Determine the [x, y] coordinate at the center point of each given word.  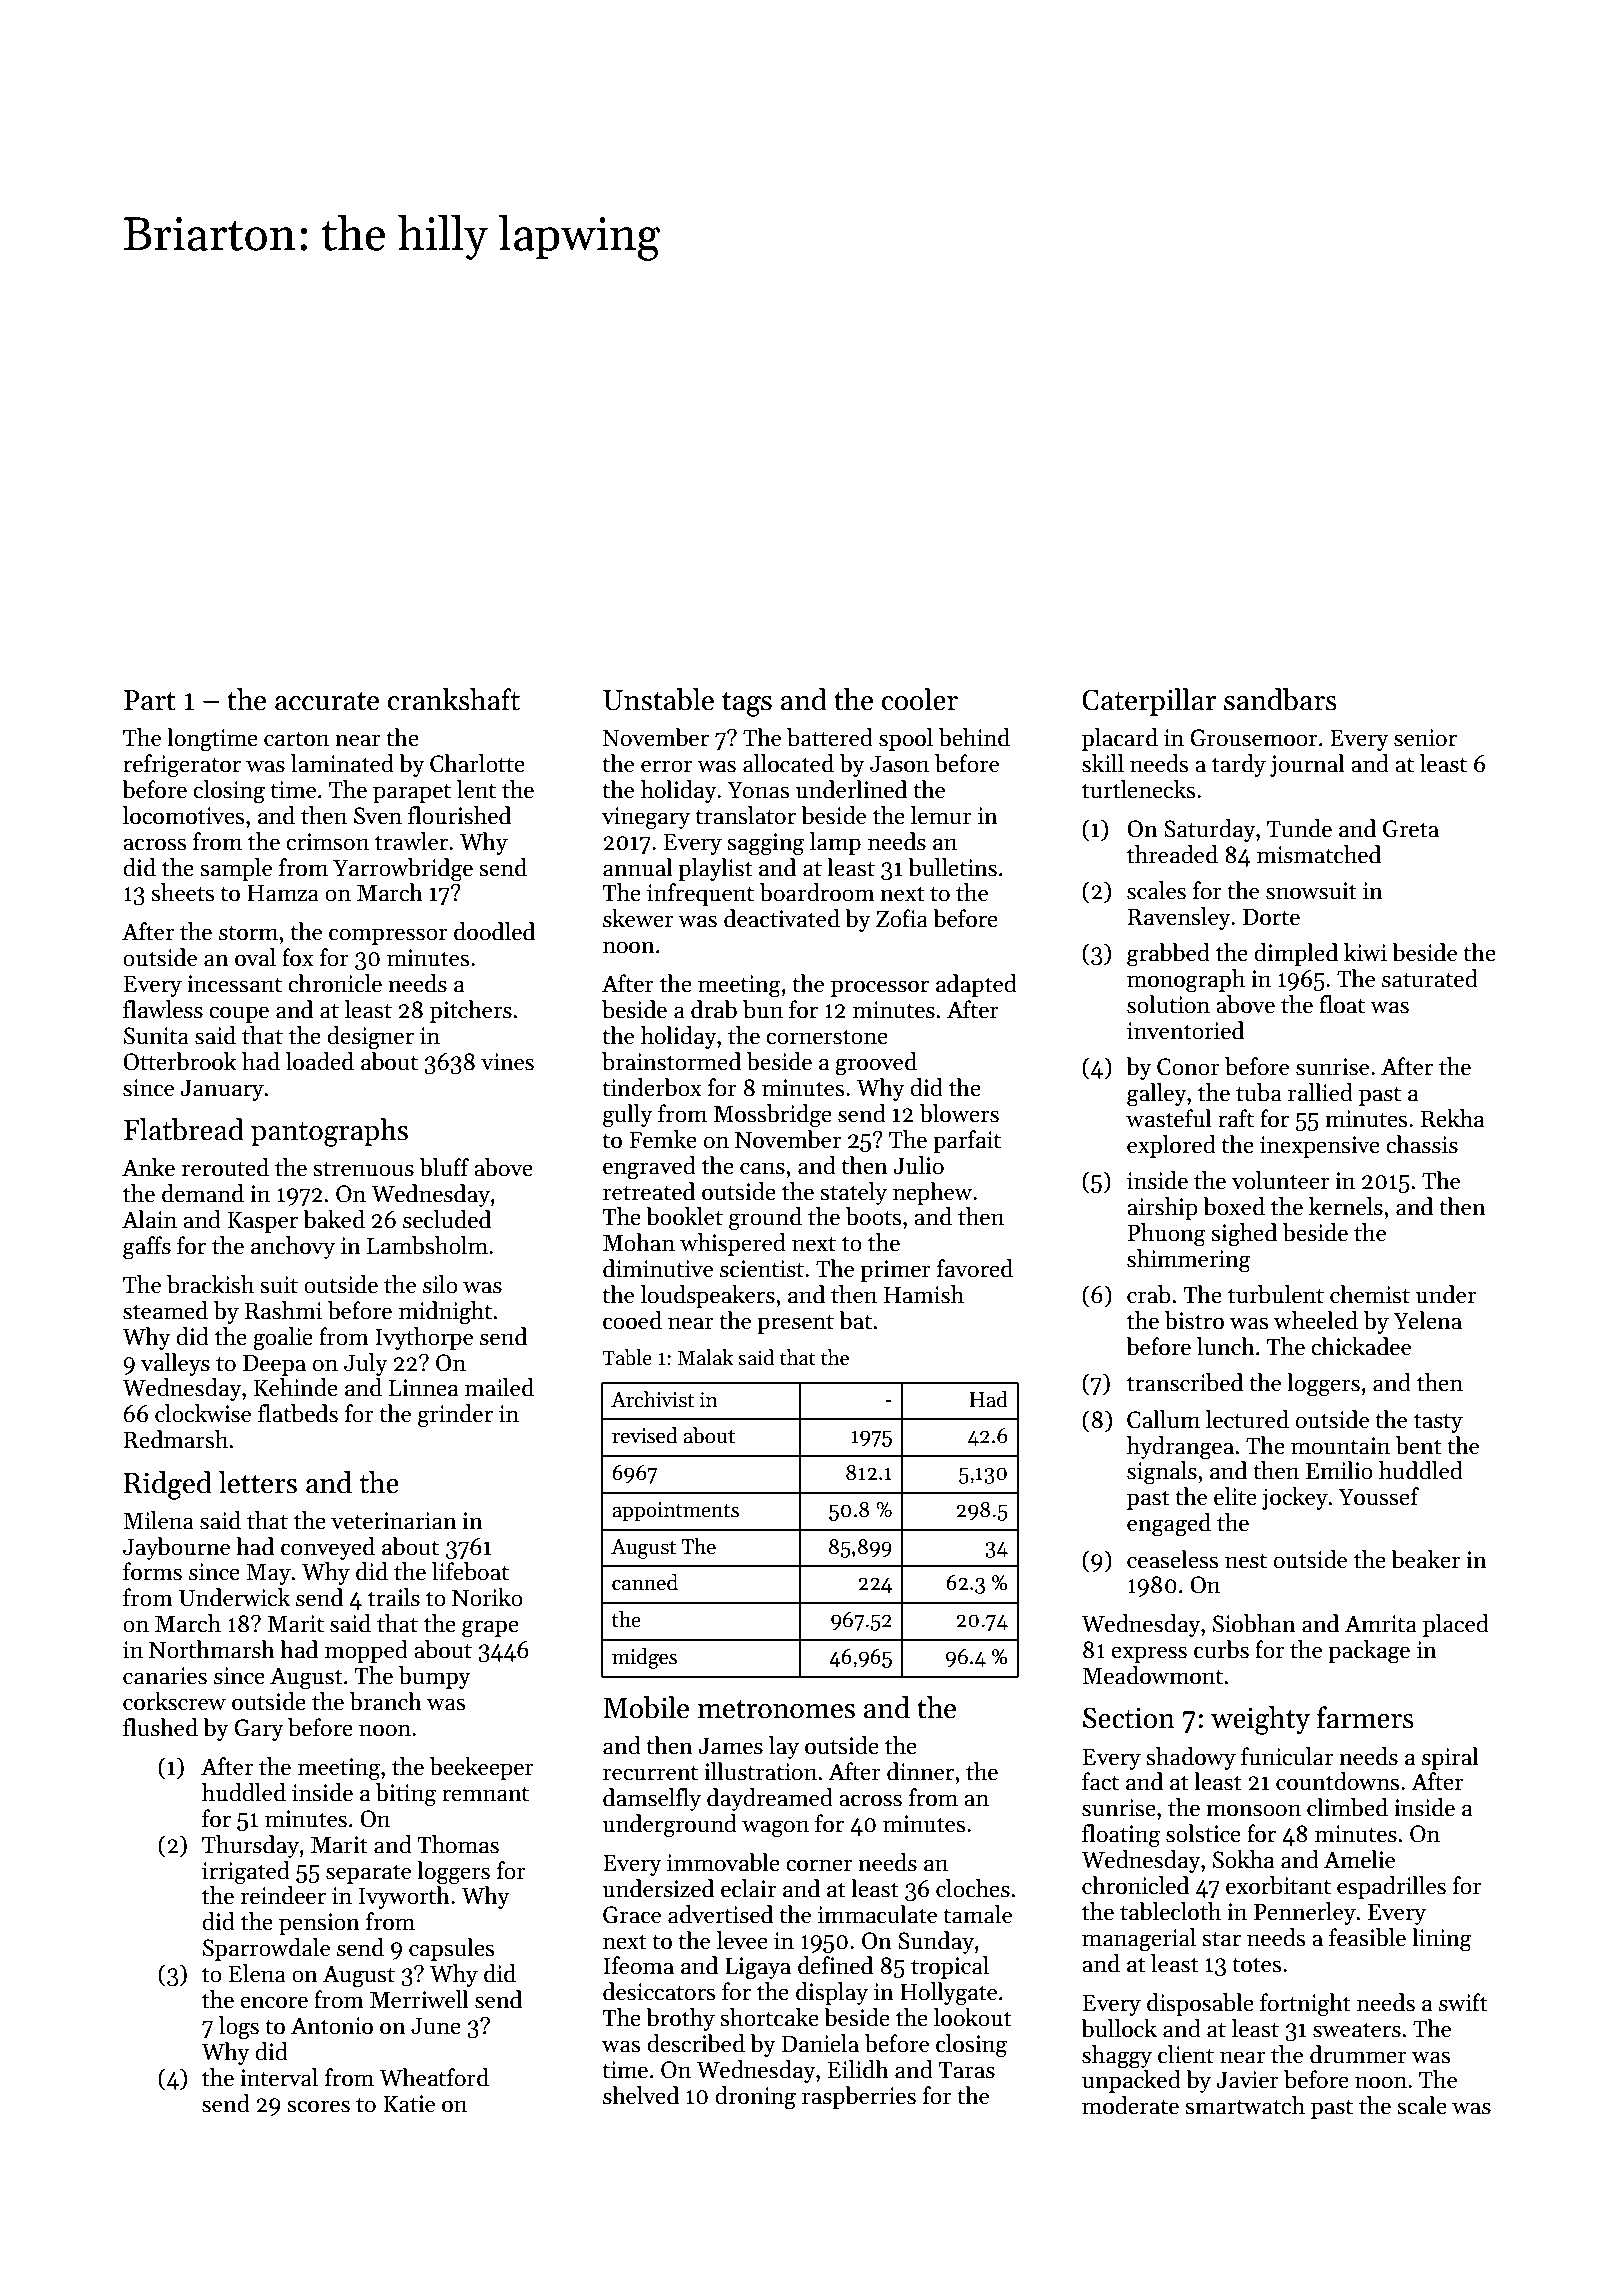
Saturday [1210, 830]
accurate [327, 701]
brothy [680, 2019]
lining [1442, 1940]
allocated [788, 763]
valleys [175, 1364]
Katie [409, 2104]
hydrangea [1180, 1448]
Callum [1163, 1419]
